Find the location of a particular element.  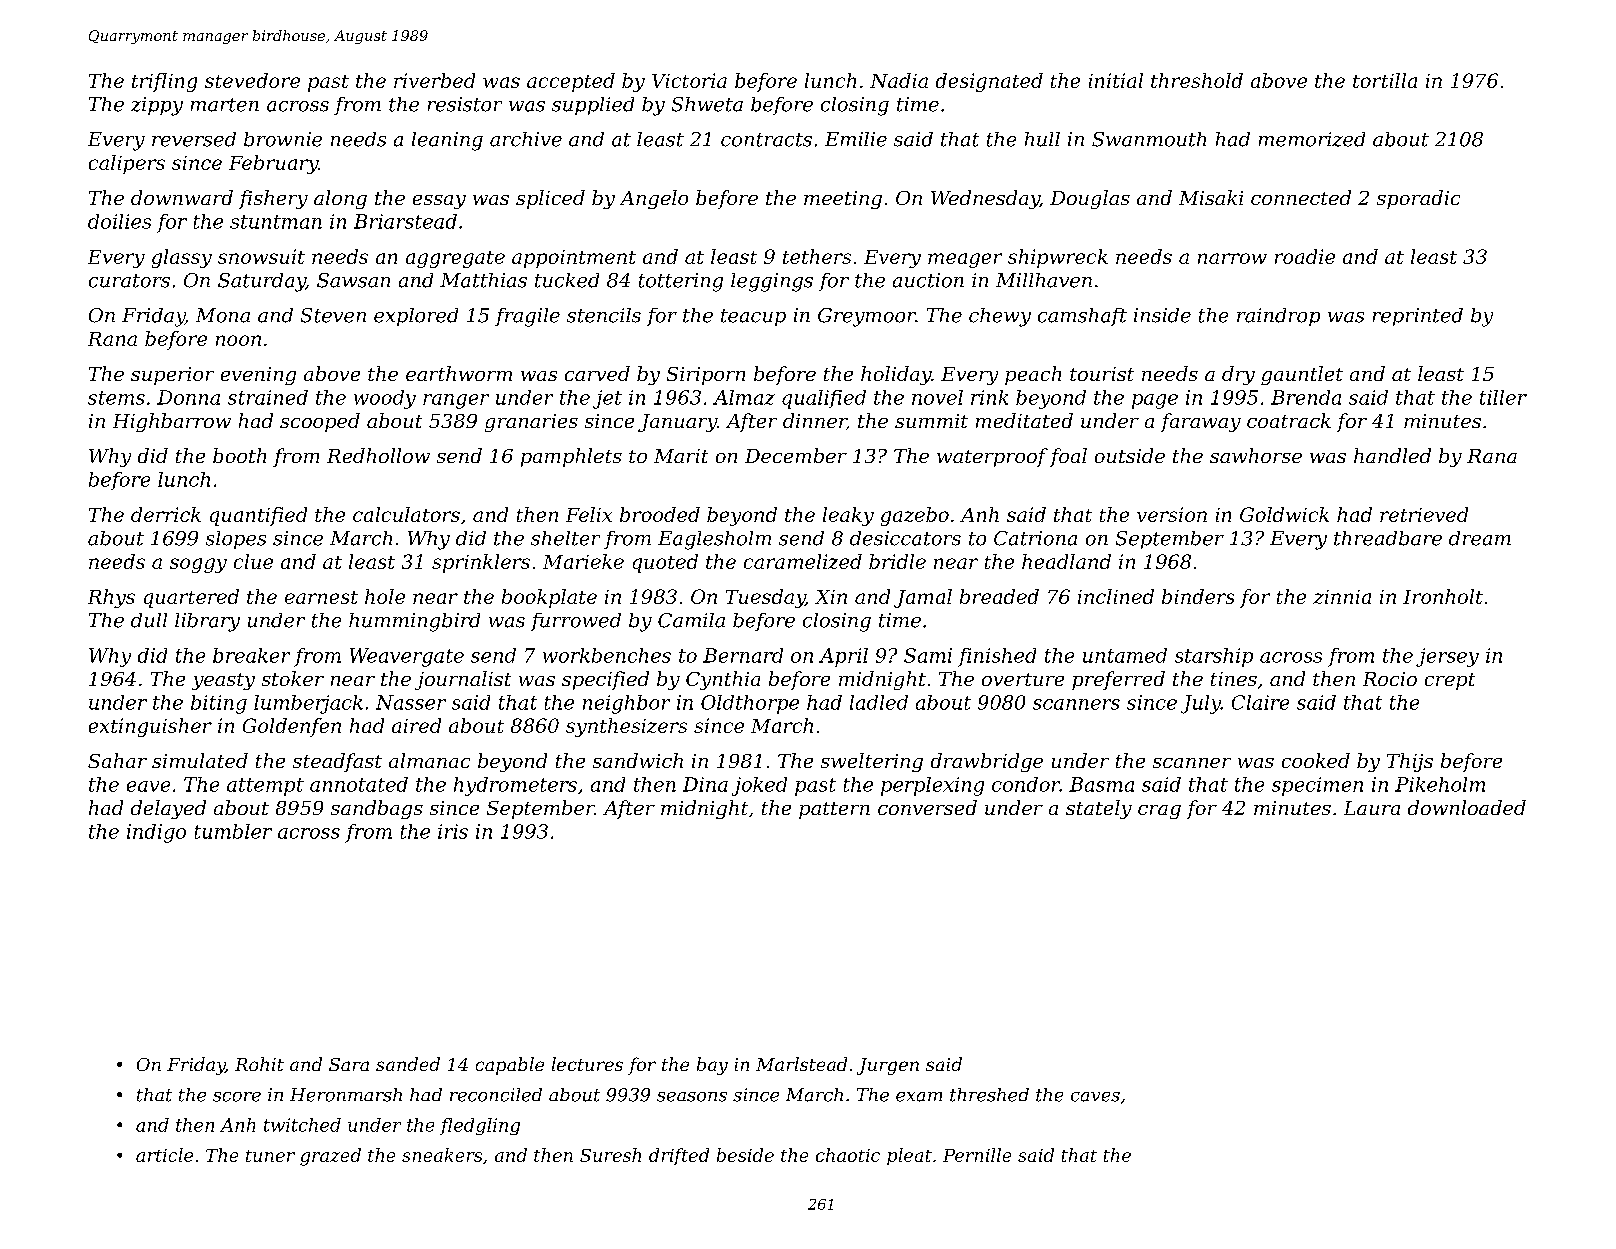

roadie is located at coordinates (1305, 256).
